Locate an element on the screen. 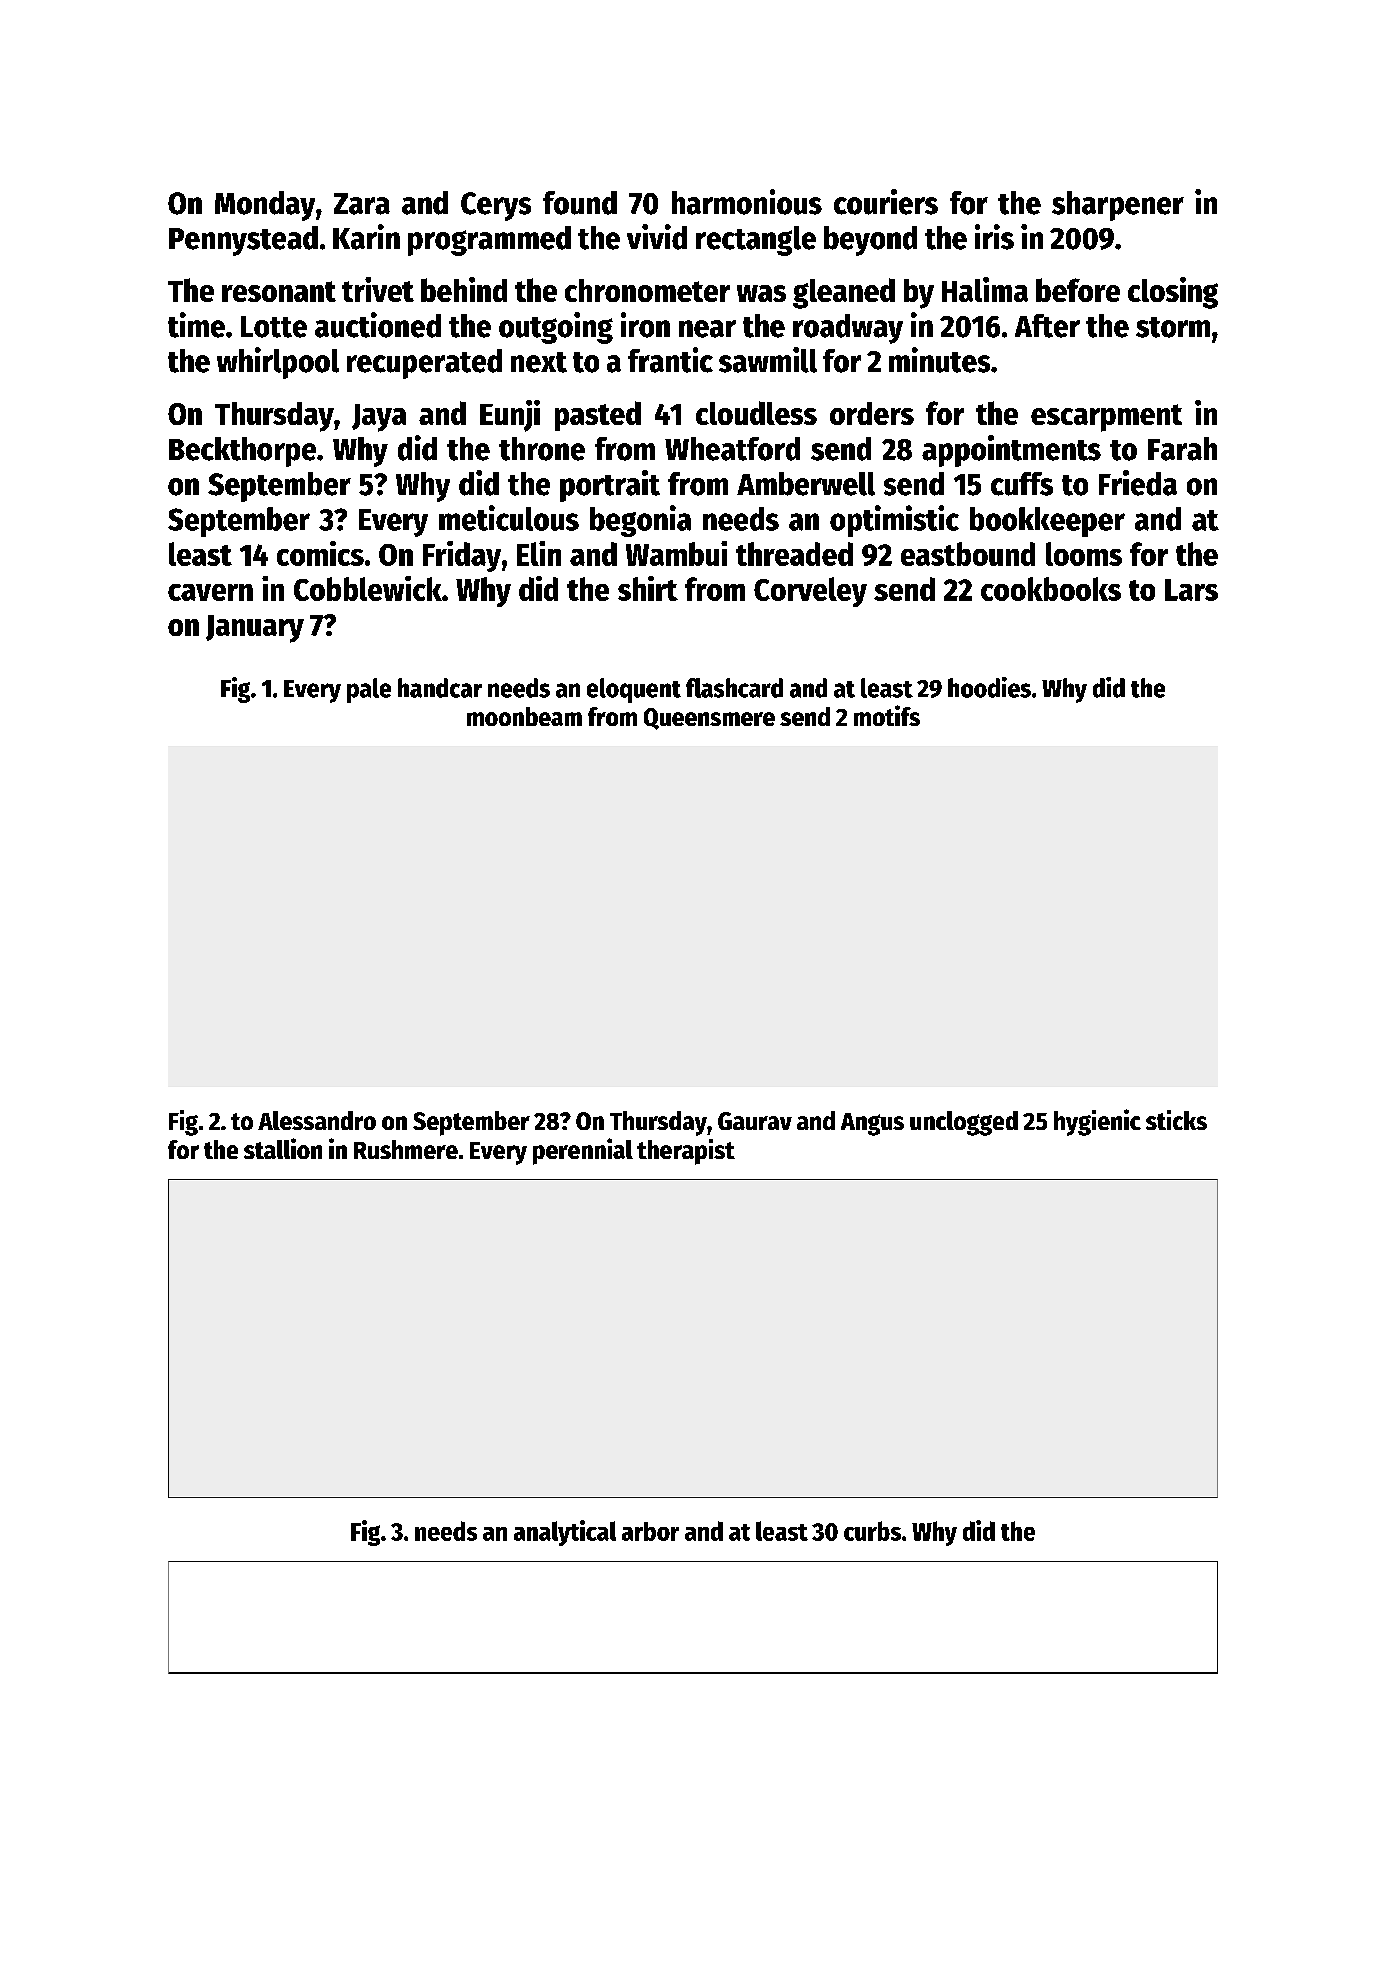 This screenshot has width=1386, height=1969. curbs is located at coordinates (872, 1531).
